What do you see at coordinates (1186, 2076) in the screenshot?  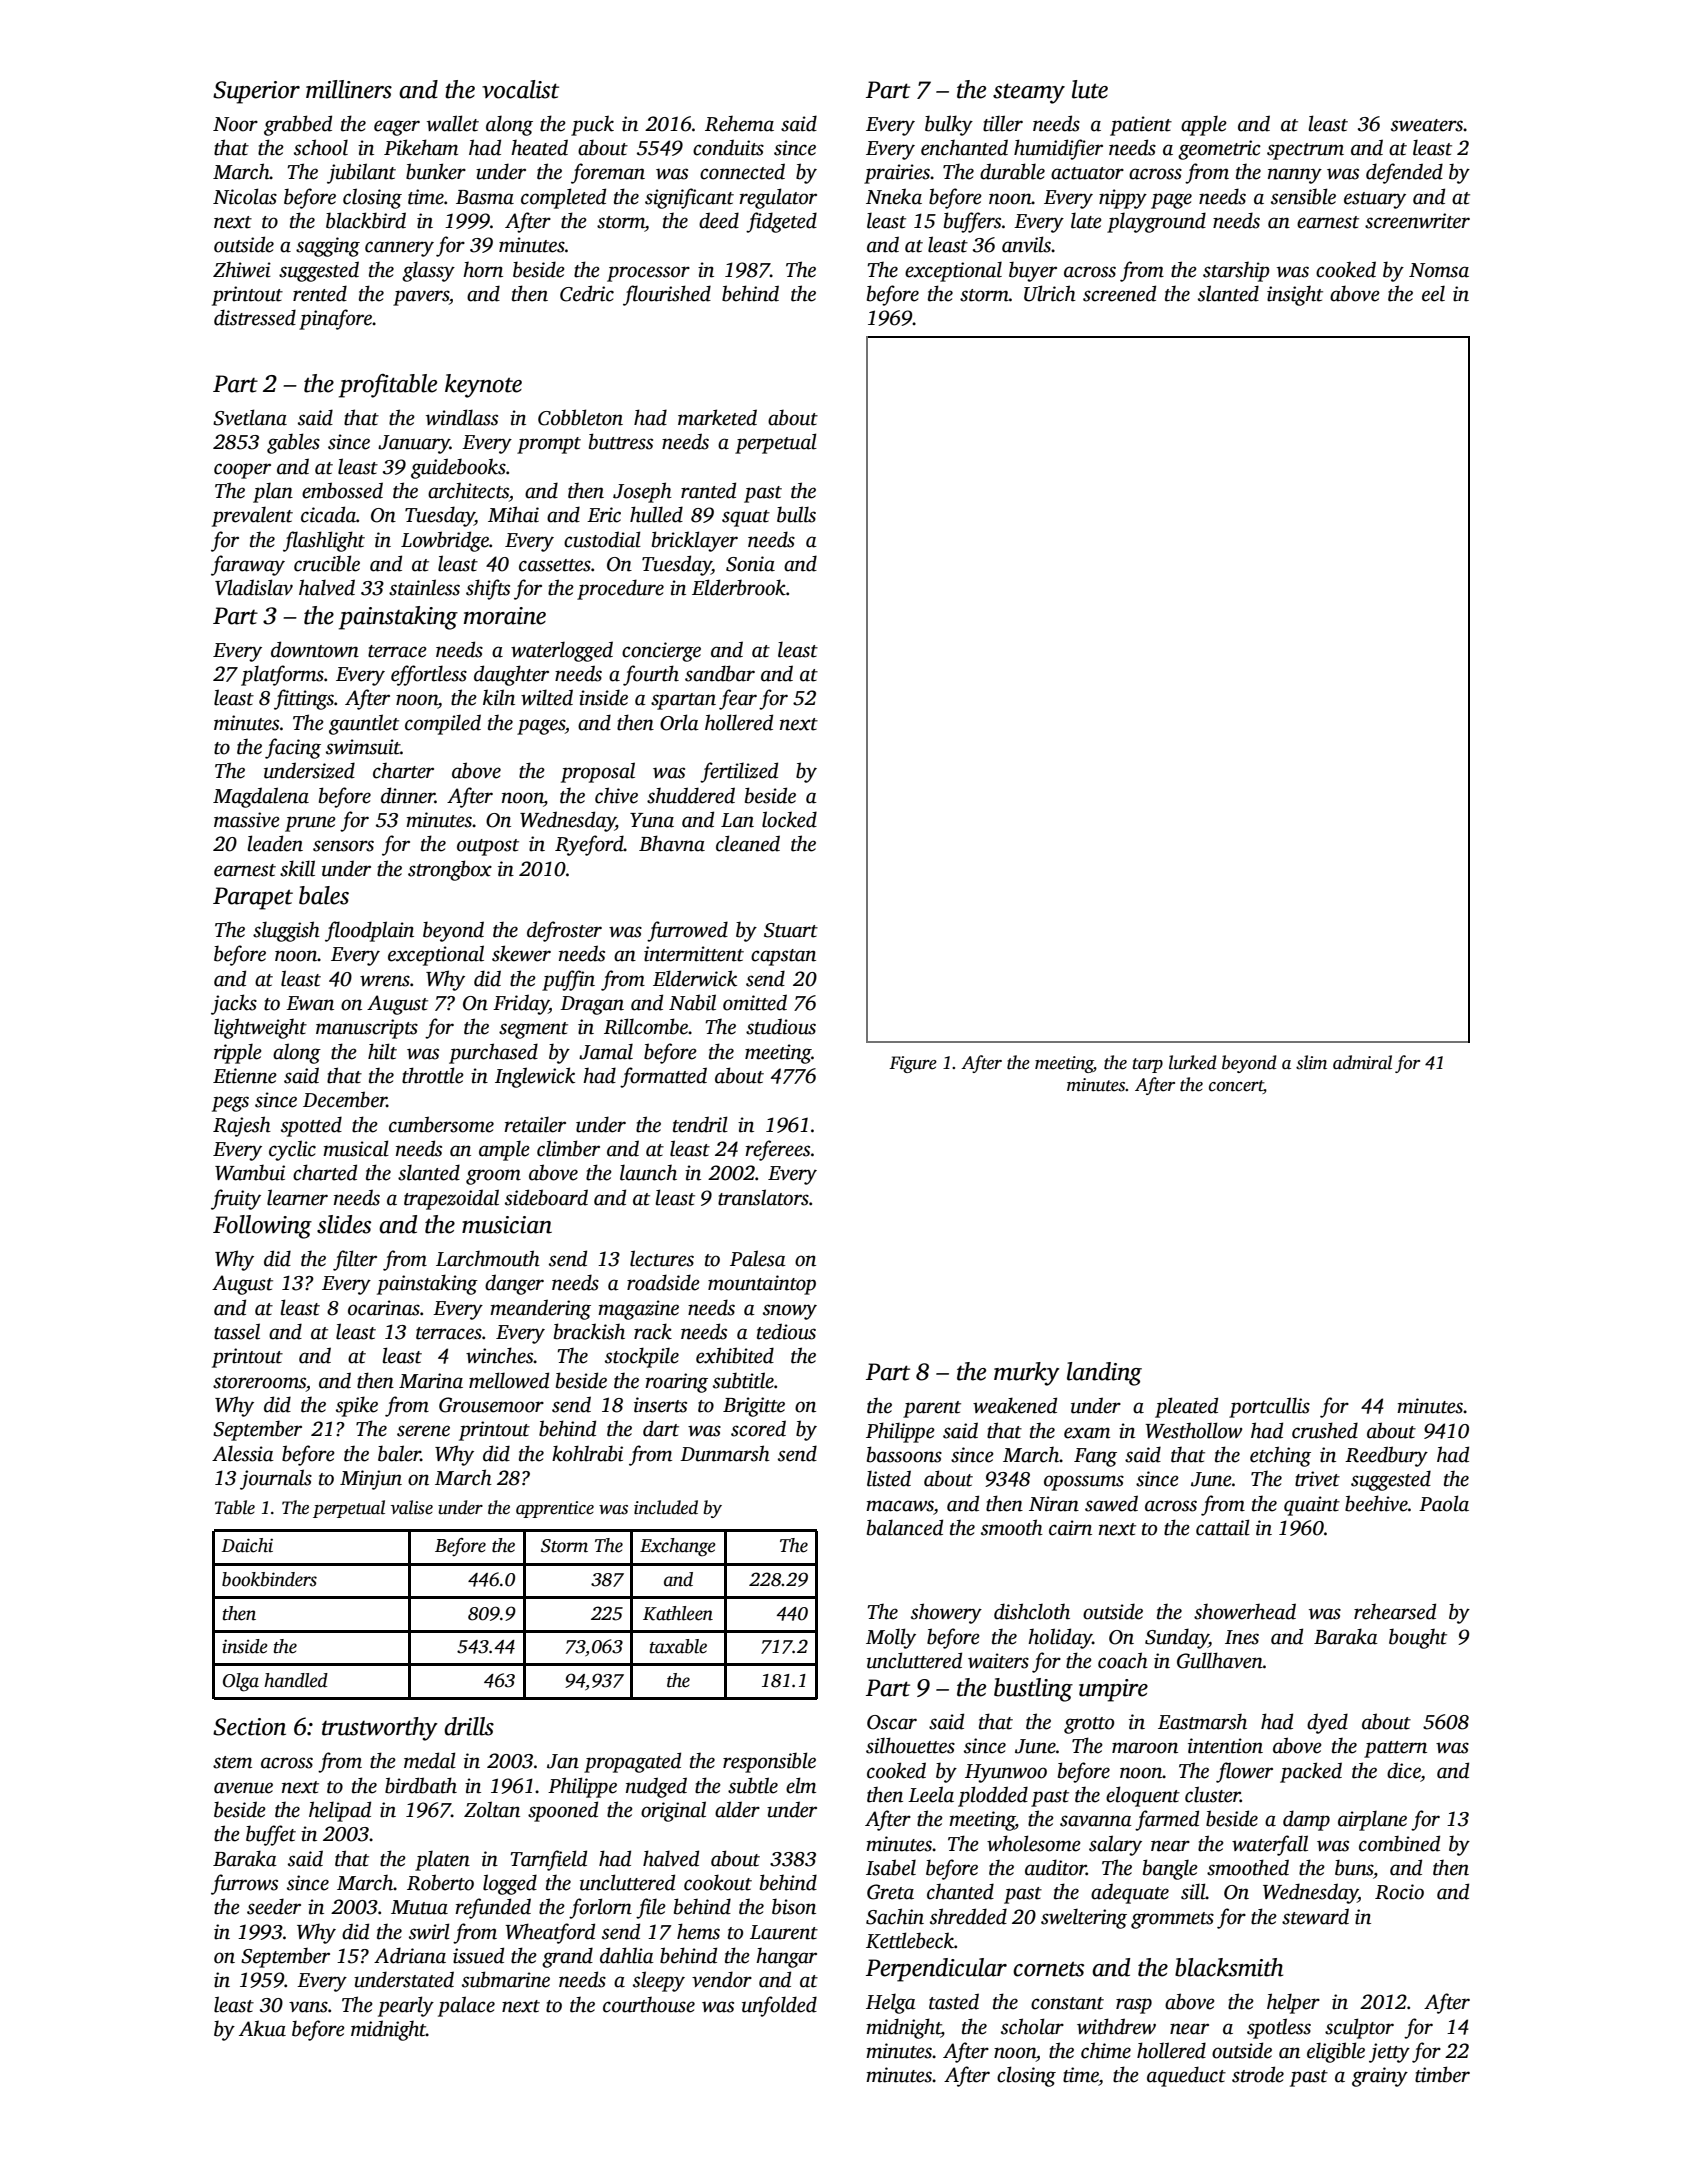 I see `aqueduct` at bounding box center [1186, 2076].
